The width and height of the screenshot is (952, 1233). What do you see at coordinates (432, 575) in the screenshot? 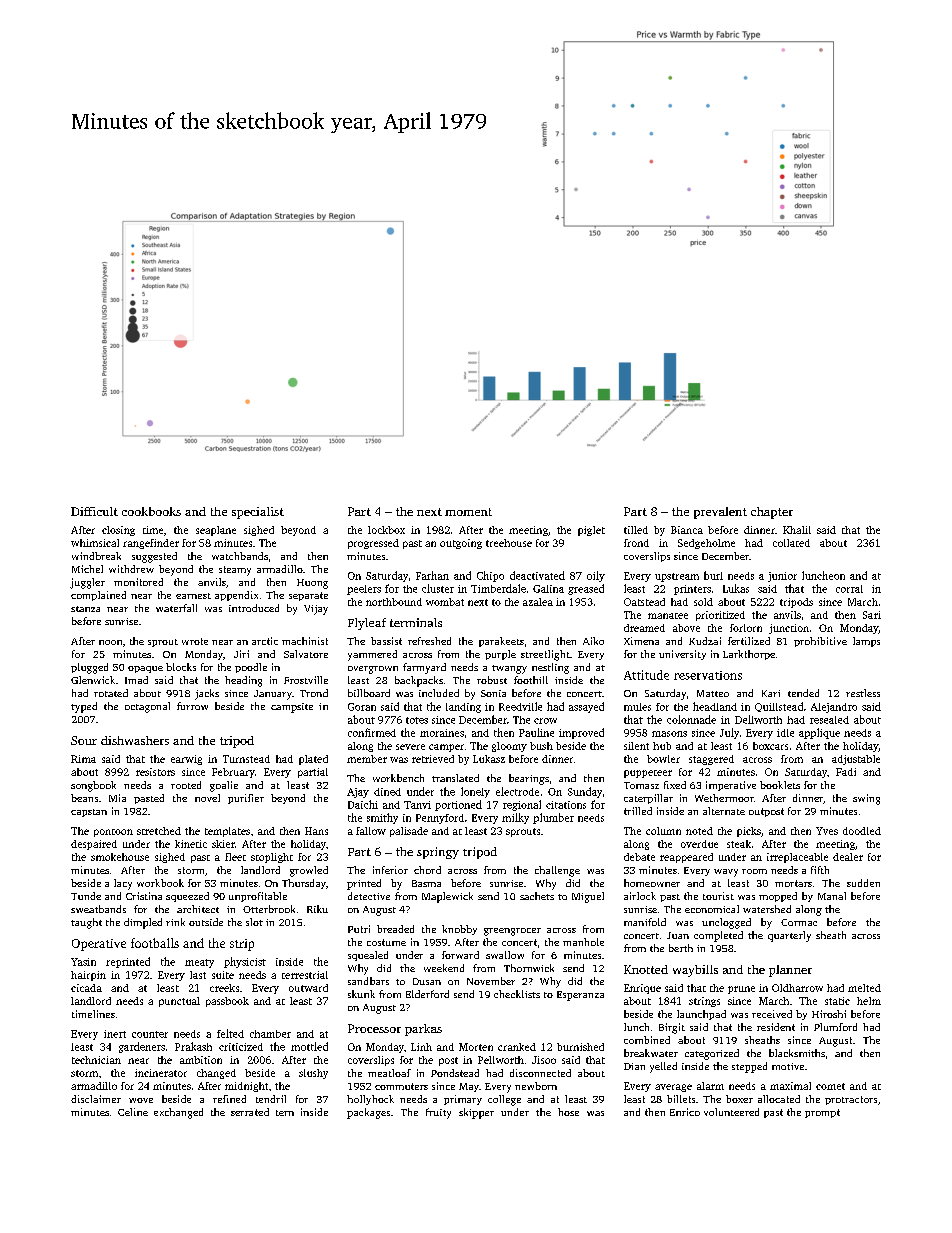
I see `Farhan` at bounding box center [432, 575].
